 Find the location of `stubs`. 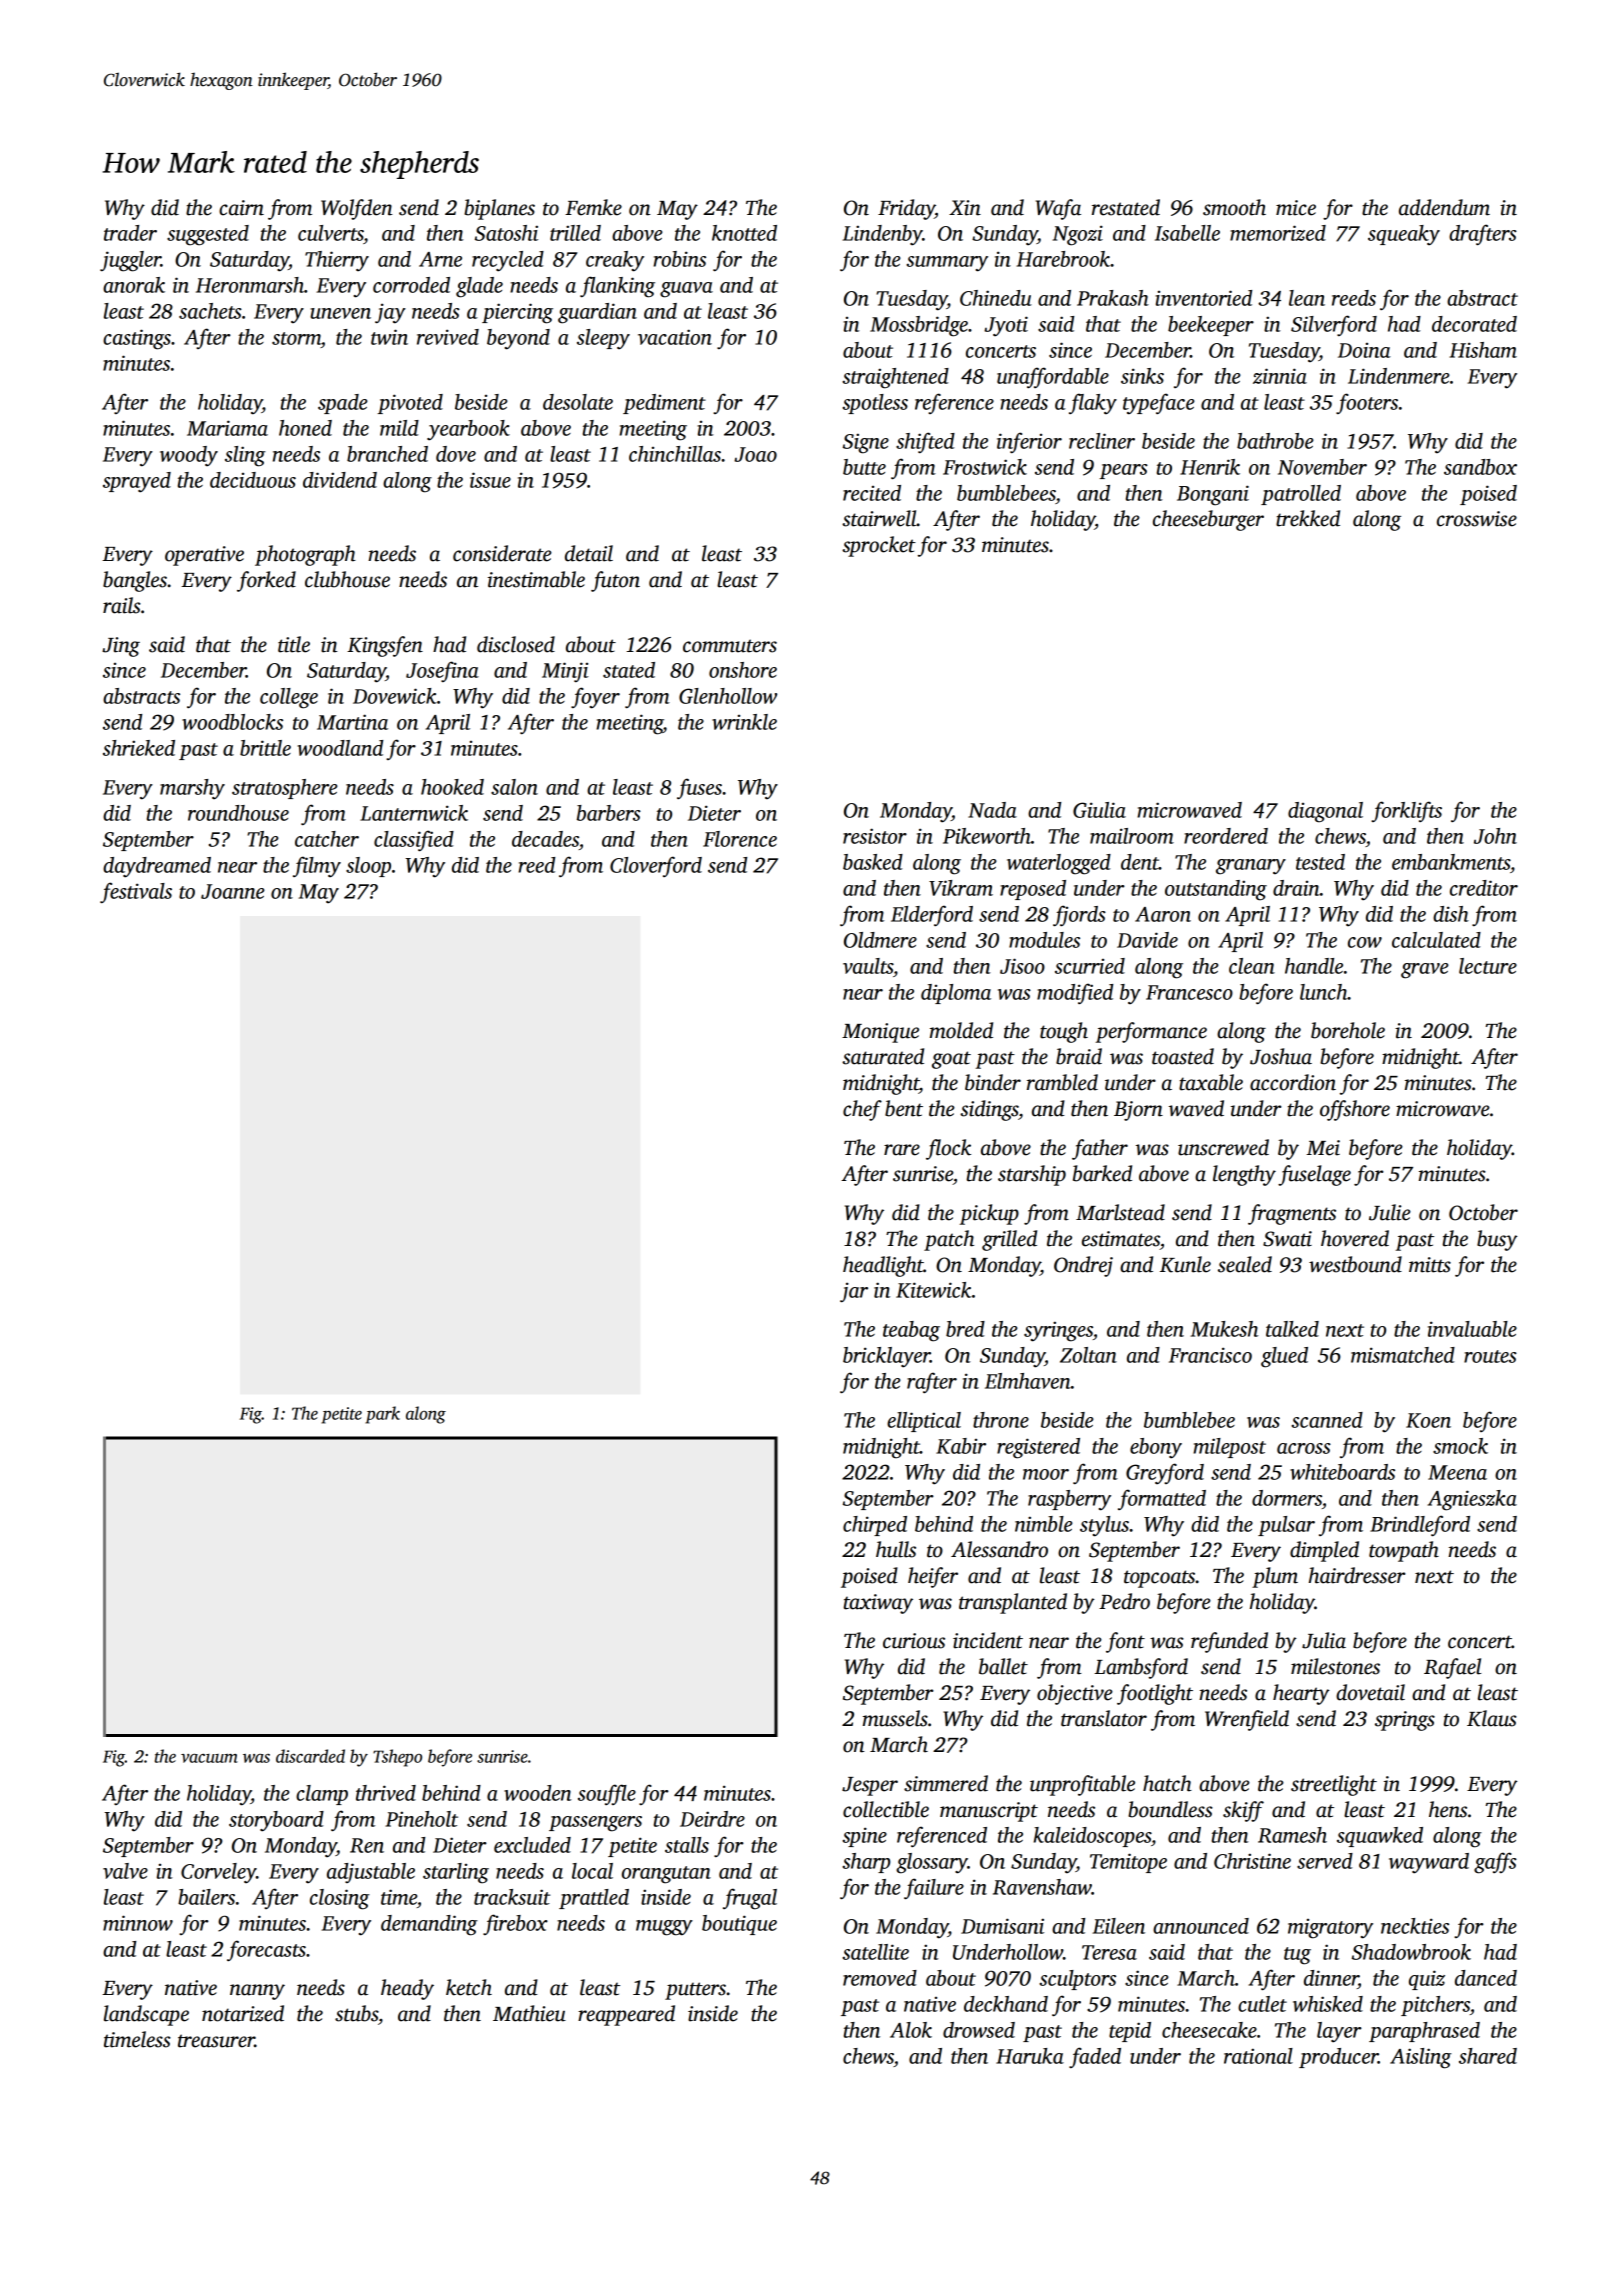

stubs is located at coordinates (356, 2013).
